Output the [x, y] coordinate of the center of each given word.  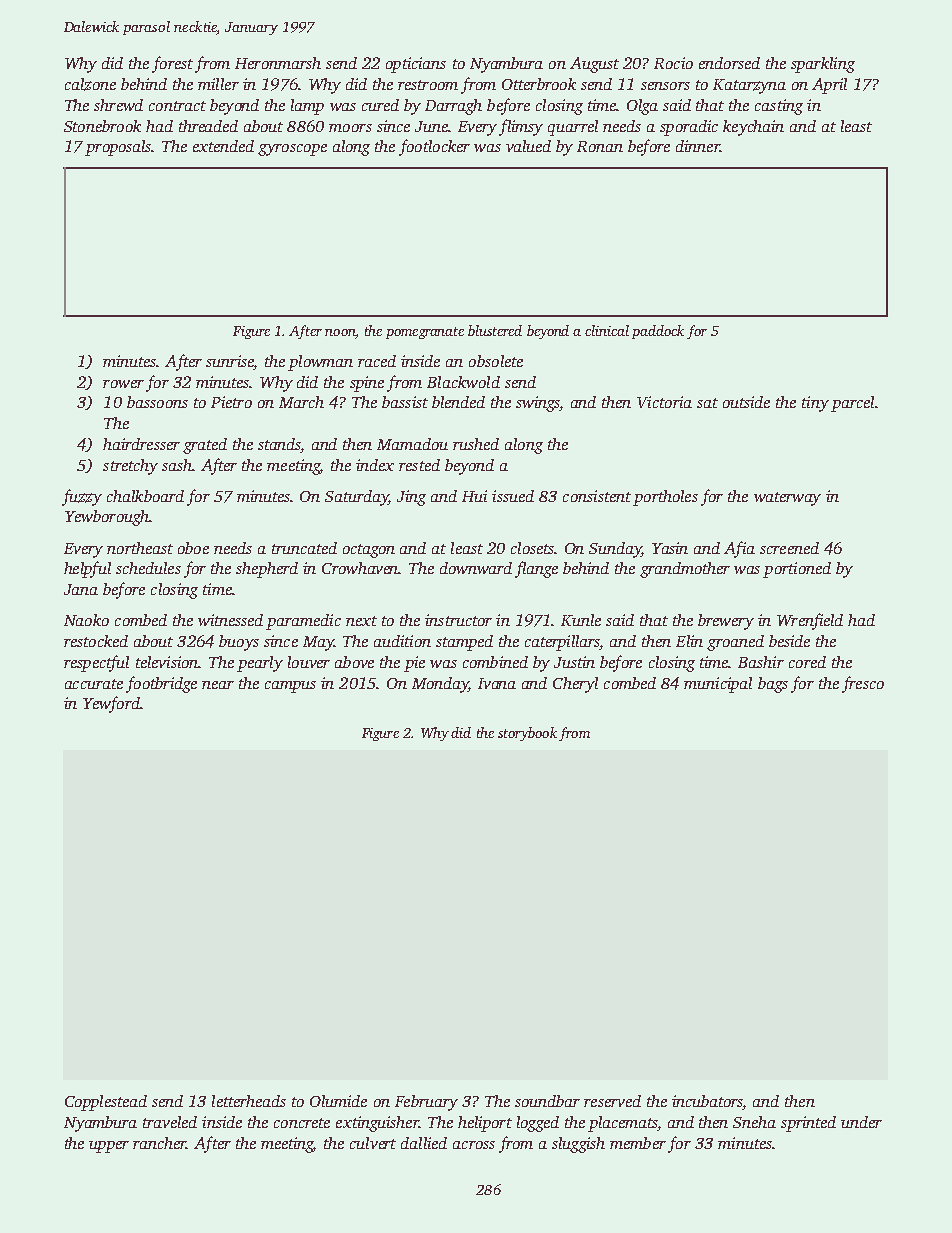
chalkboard [145, 496]
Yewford [111, 704]
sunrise [230, 362]
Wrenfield [810, 621]
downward [476, 568]
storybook [527, 734]
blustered [495, 330]
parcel [852, 404]
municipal [718, 685]
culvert [373, 1143]
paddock [658, 332]
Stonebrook [102, 126]
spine [367, 384]
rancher [159, 1143]
